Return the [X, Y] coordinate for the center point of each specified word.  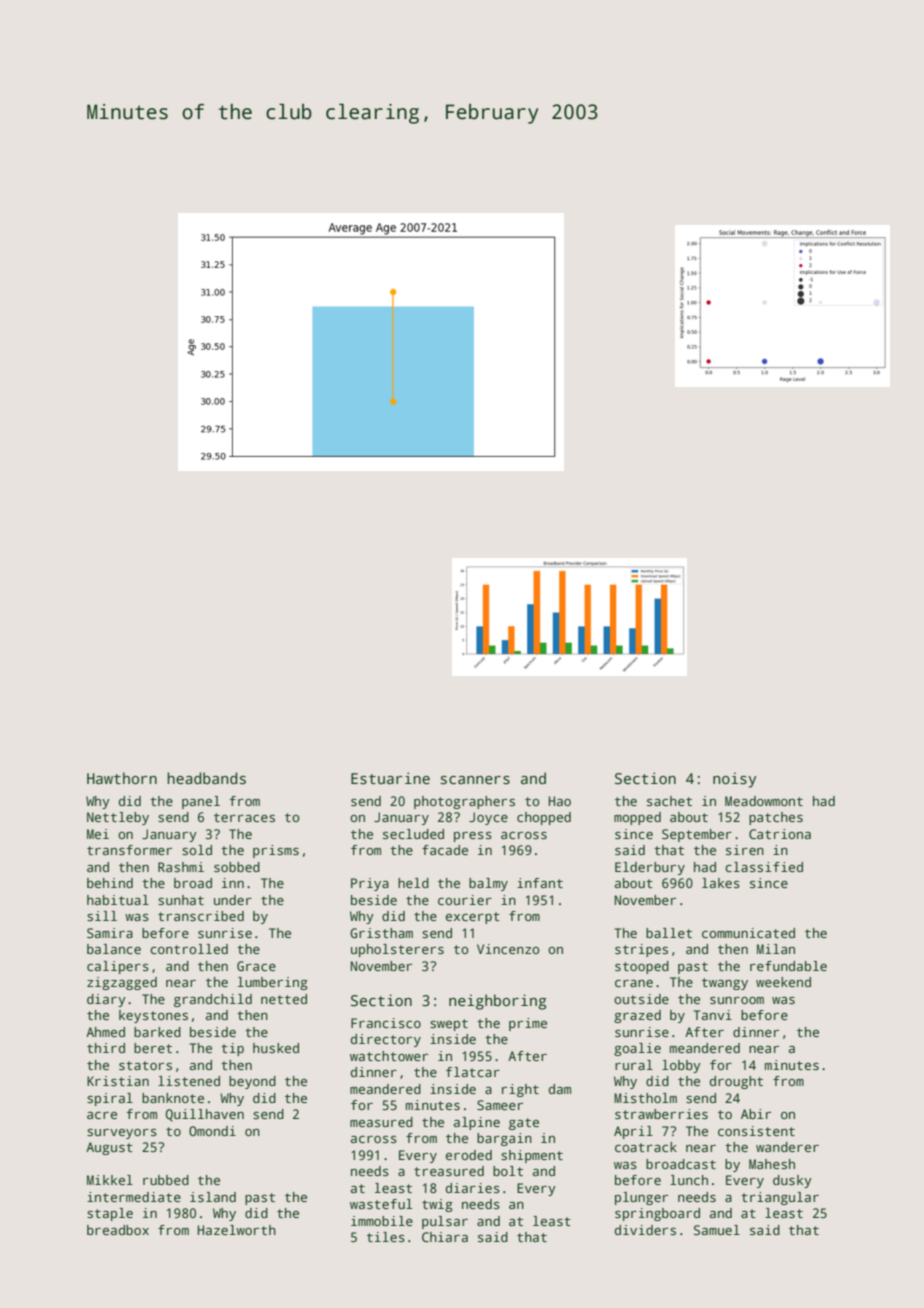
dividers [645, 1230]
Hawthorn [122, 778]
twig [437, 1205]
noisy [734, 780]
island [213, 1197]
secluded [413, 834]
